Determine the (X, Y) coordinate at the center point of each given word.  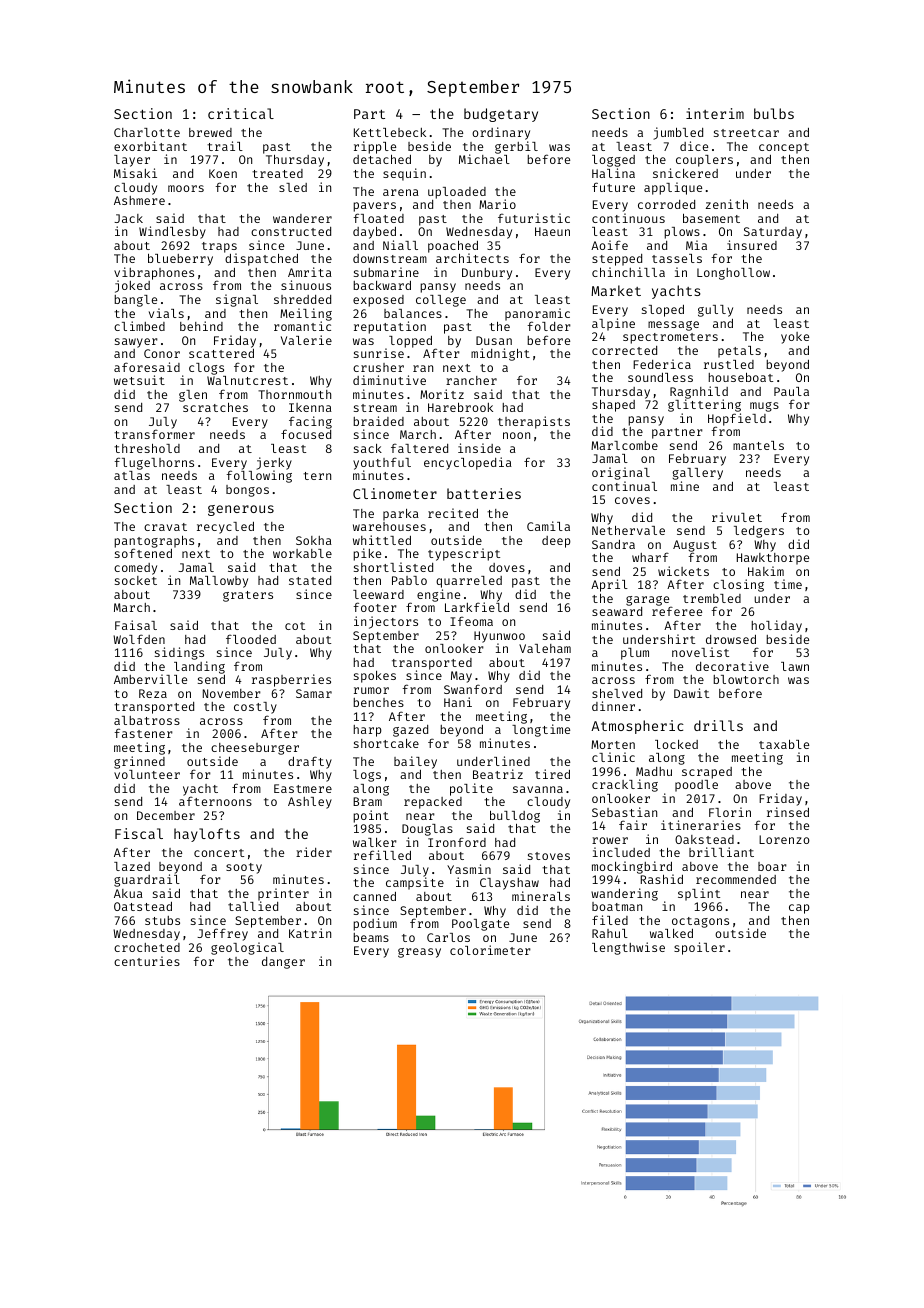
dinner (613, 706)
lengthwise (628, 948)
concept (784, 148)
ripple (375, 147)
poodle (696, 786)
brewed (210, 132)
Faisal (136, 625)
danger (283, 963)
